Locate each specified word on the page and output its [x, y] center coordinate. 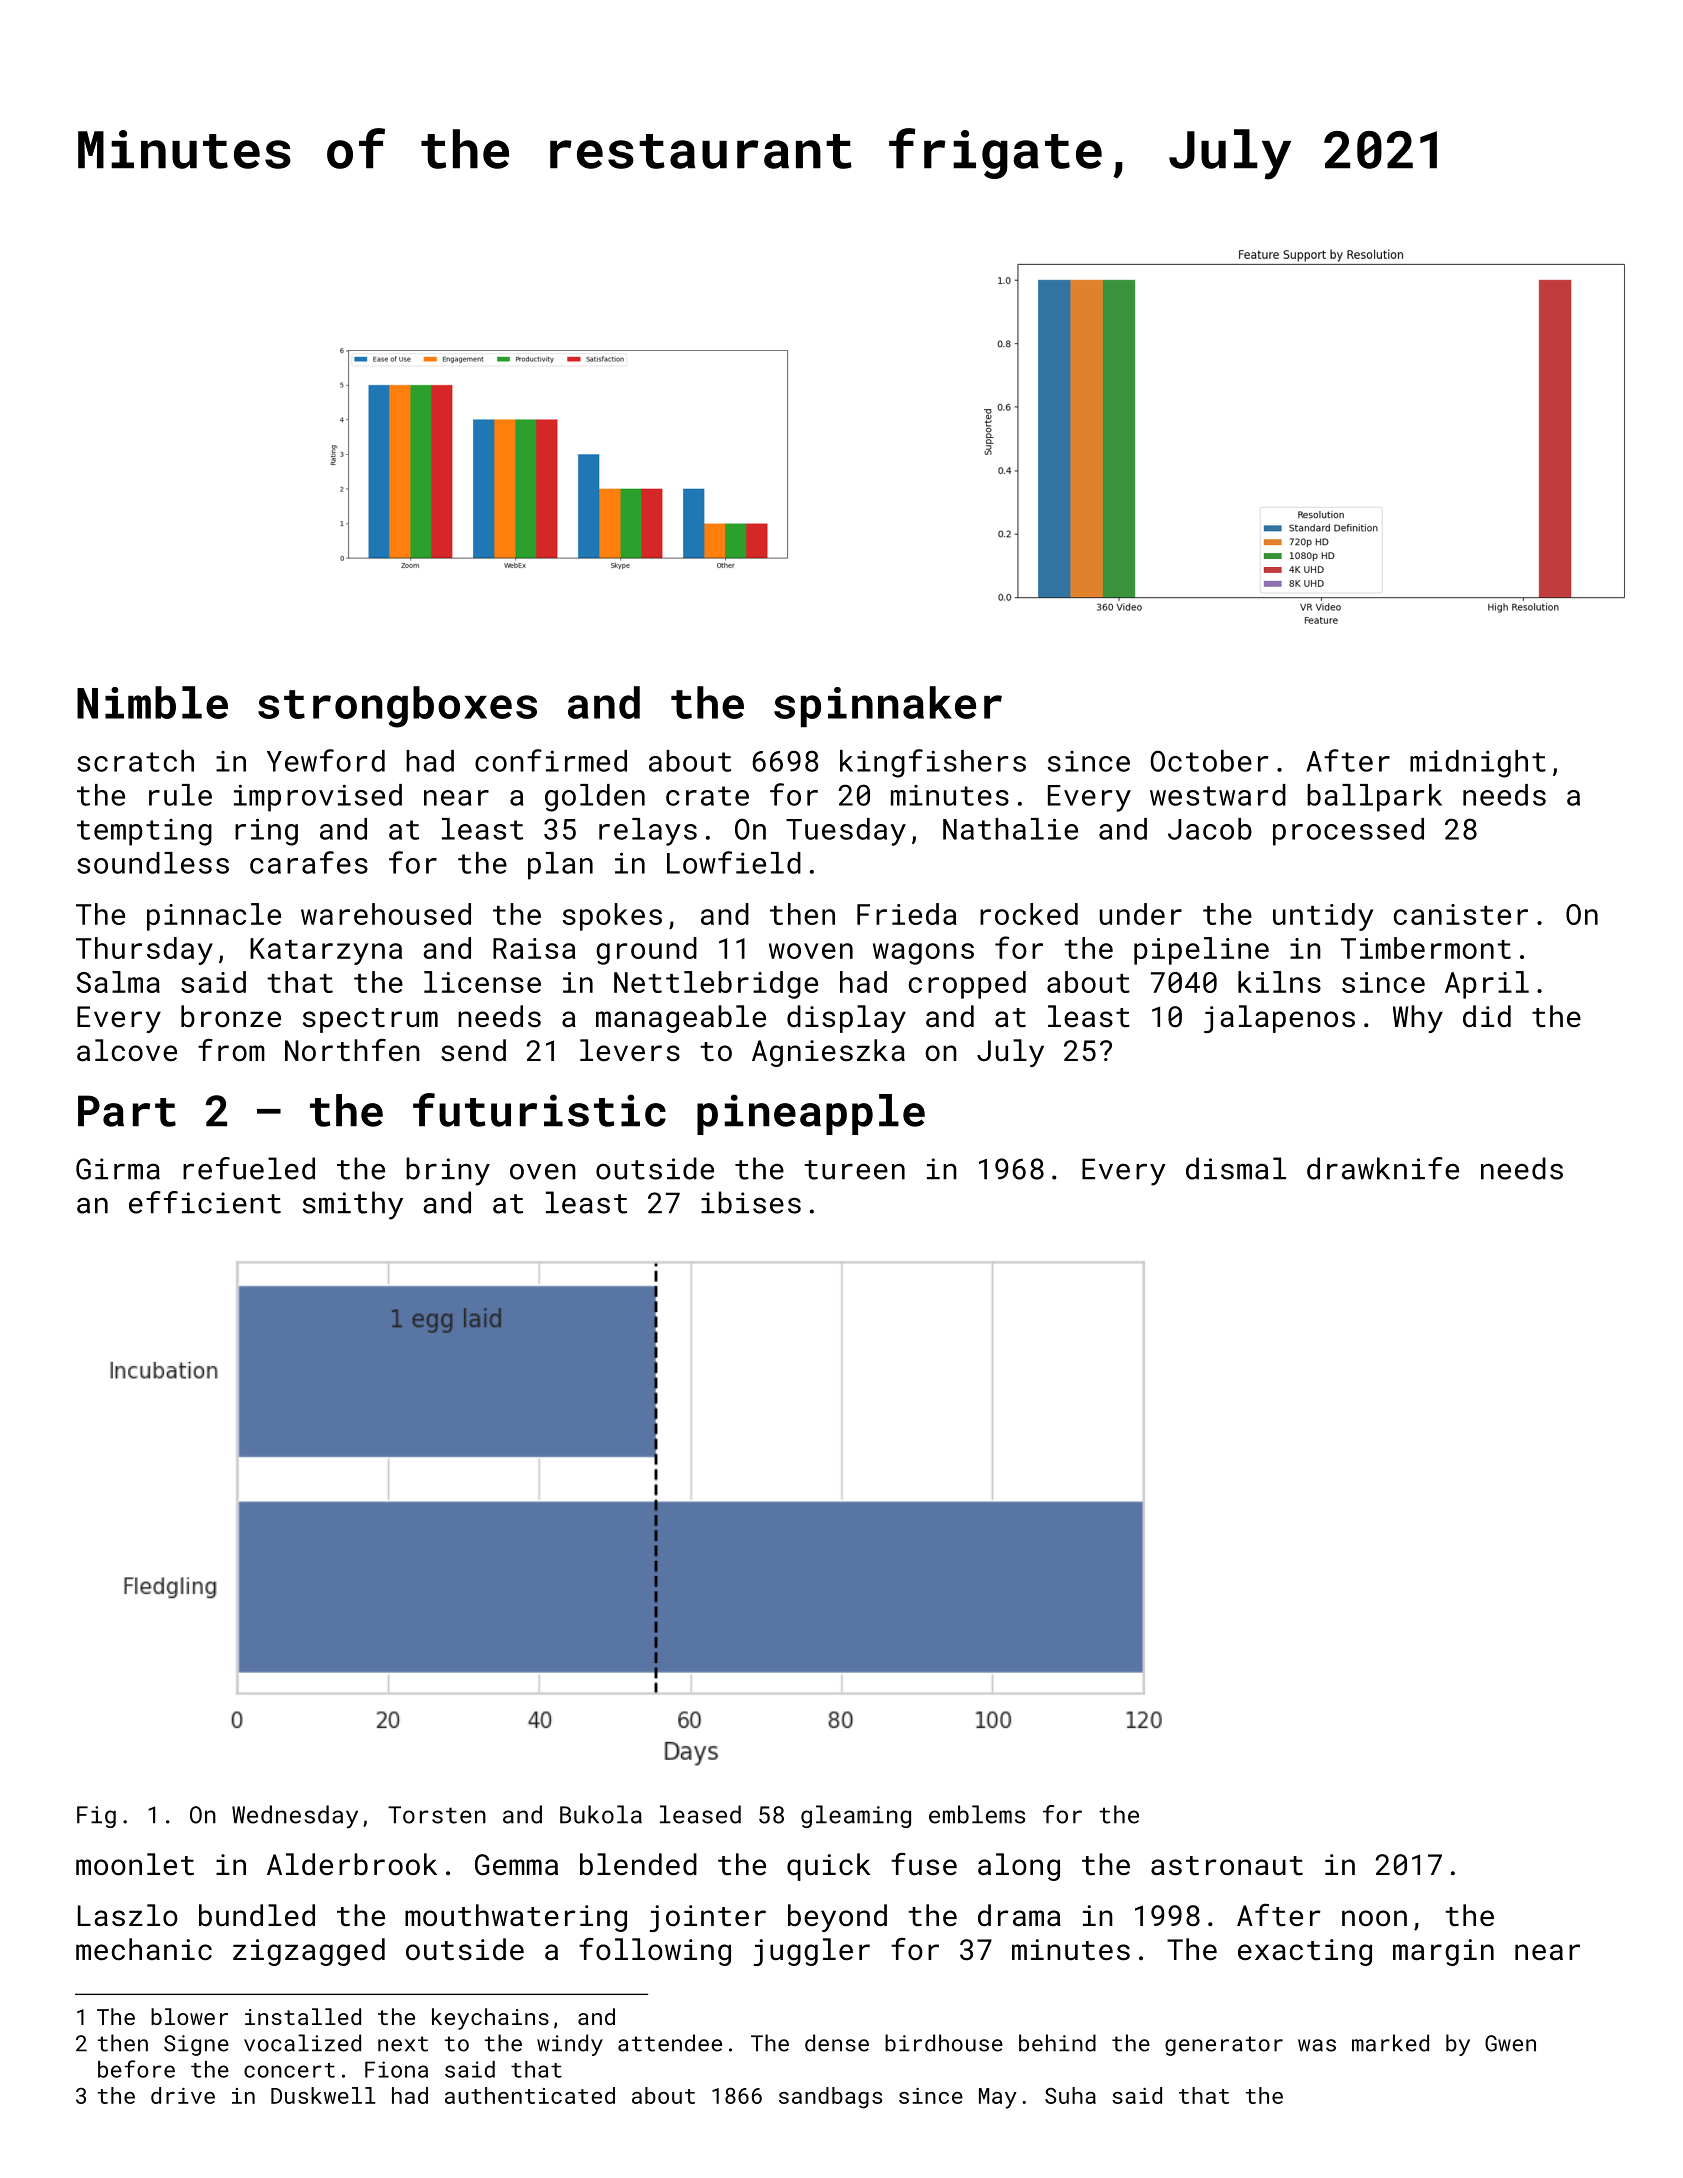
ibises [751, 1202]
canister [1461, 914]
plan [560, 866]
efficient [205, 1202]
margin [1443, 1952]
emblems [977, 1814]
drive [183, 2095]
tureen [855, 1170]
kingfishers [933, 763]
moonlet [135, 1864]
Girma [118, 1169]
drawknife [1383, 1168]
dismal [1236, 1168]
